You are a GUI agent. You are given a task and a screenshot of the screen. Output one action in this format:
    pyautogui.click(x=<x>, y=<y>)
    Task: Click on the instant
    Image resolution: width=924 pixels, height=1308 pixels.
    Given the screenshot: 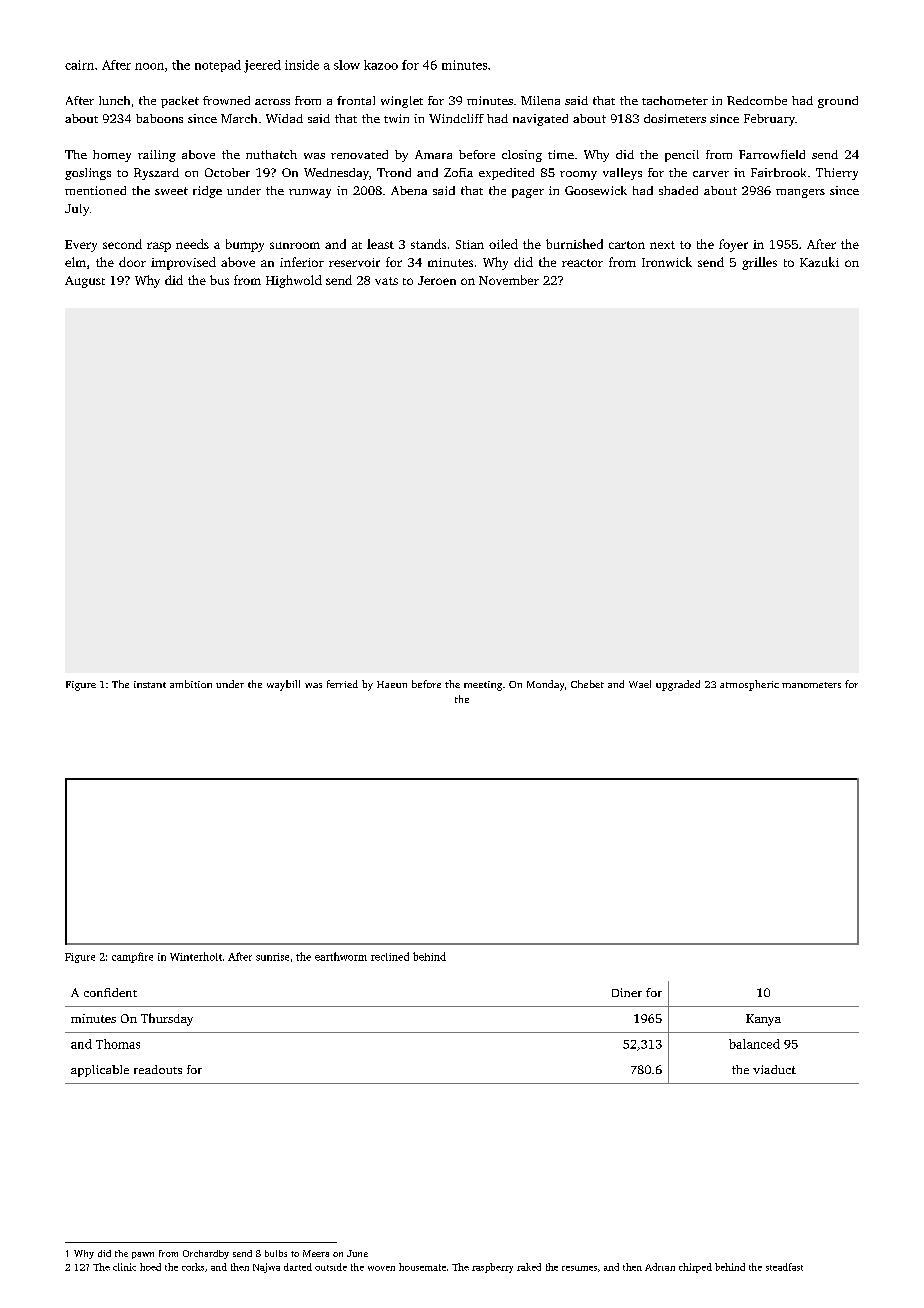 What is the action you would take?
    pyautogui.click(x=150, y=684)
